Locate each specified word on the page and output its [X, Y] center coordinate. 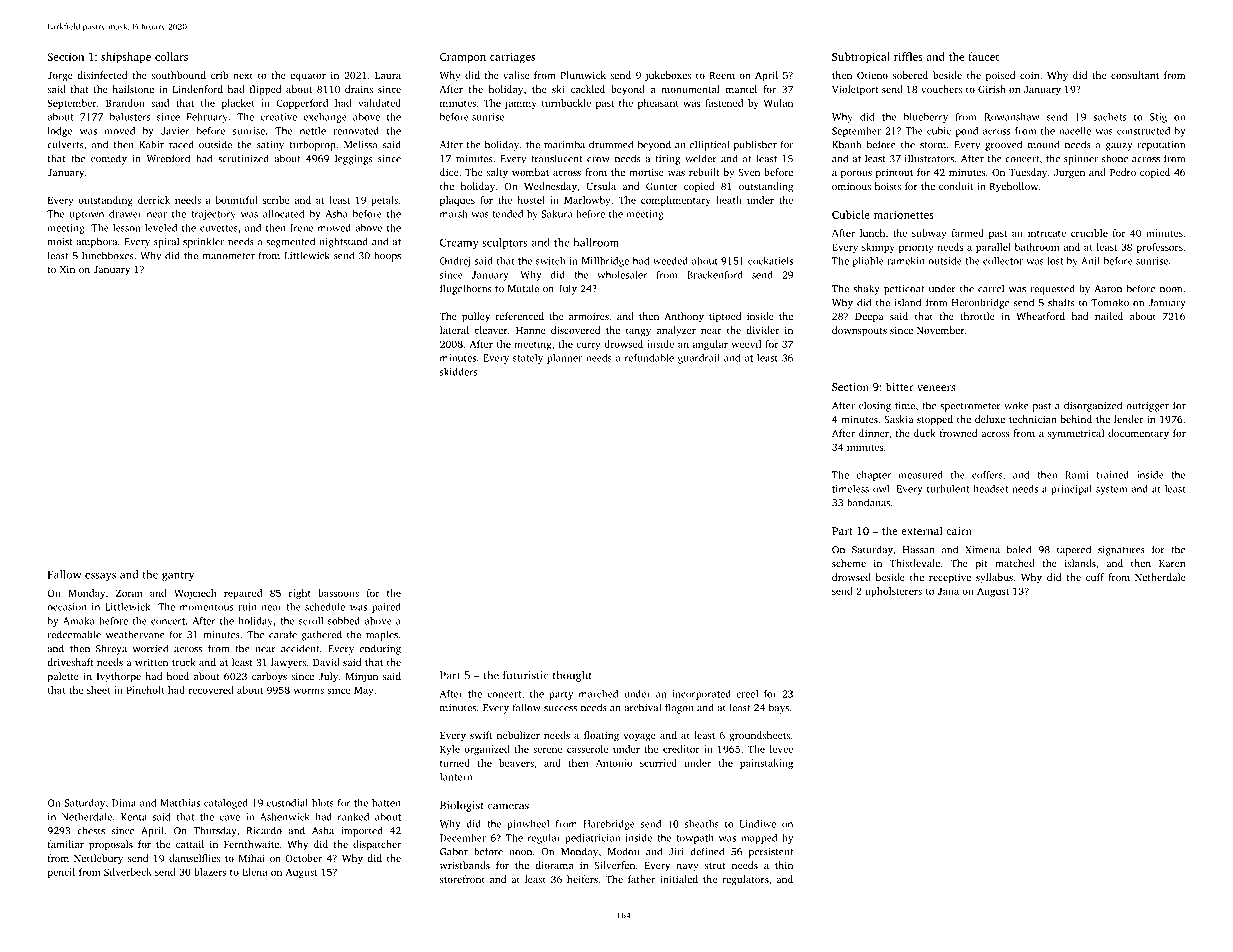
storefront [462, 879]
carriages [512, 58]
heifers [582, 879]
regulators [745, 880]
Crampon [463, 58]
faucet [983, 56]
